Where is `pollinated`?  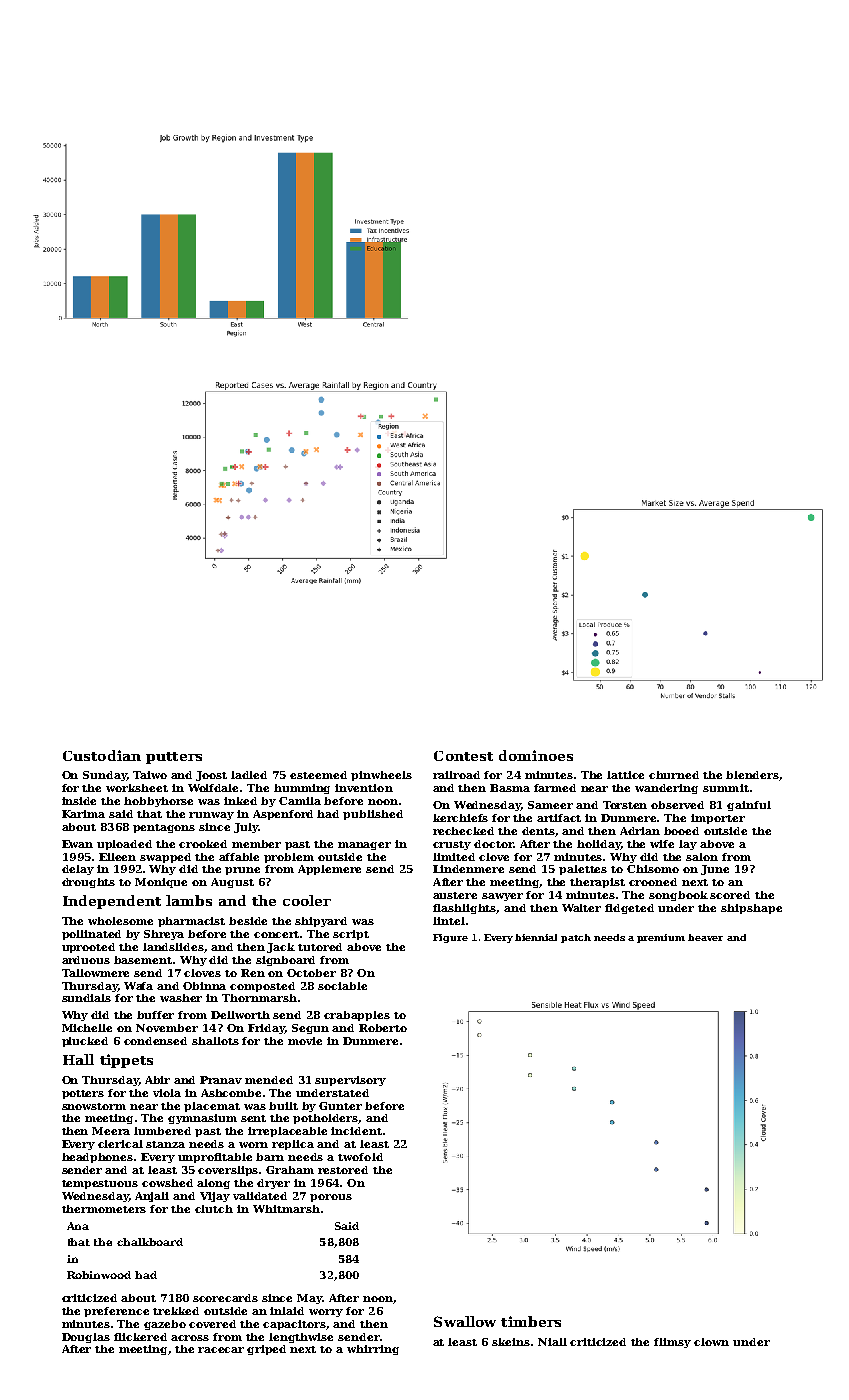 pollinated is located at coordinates (91, 935).
